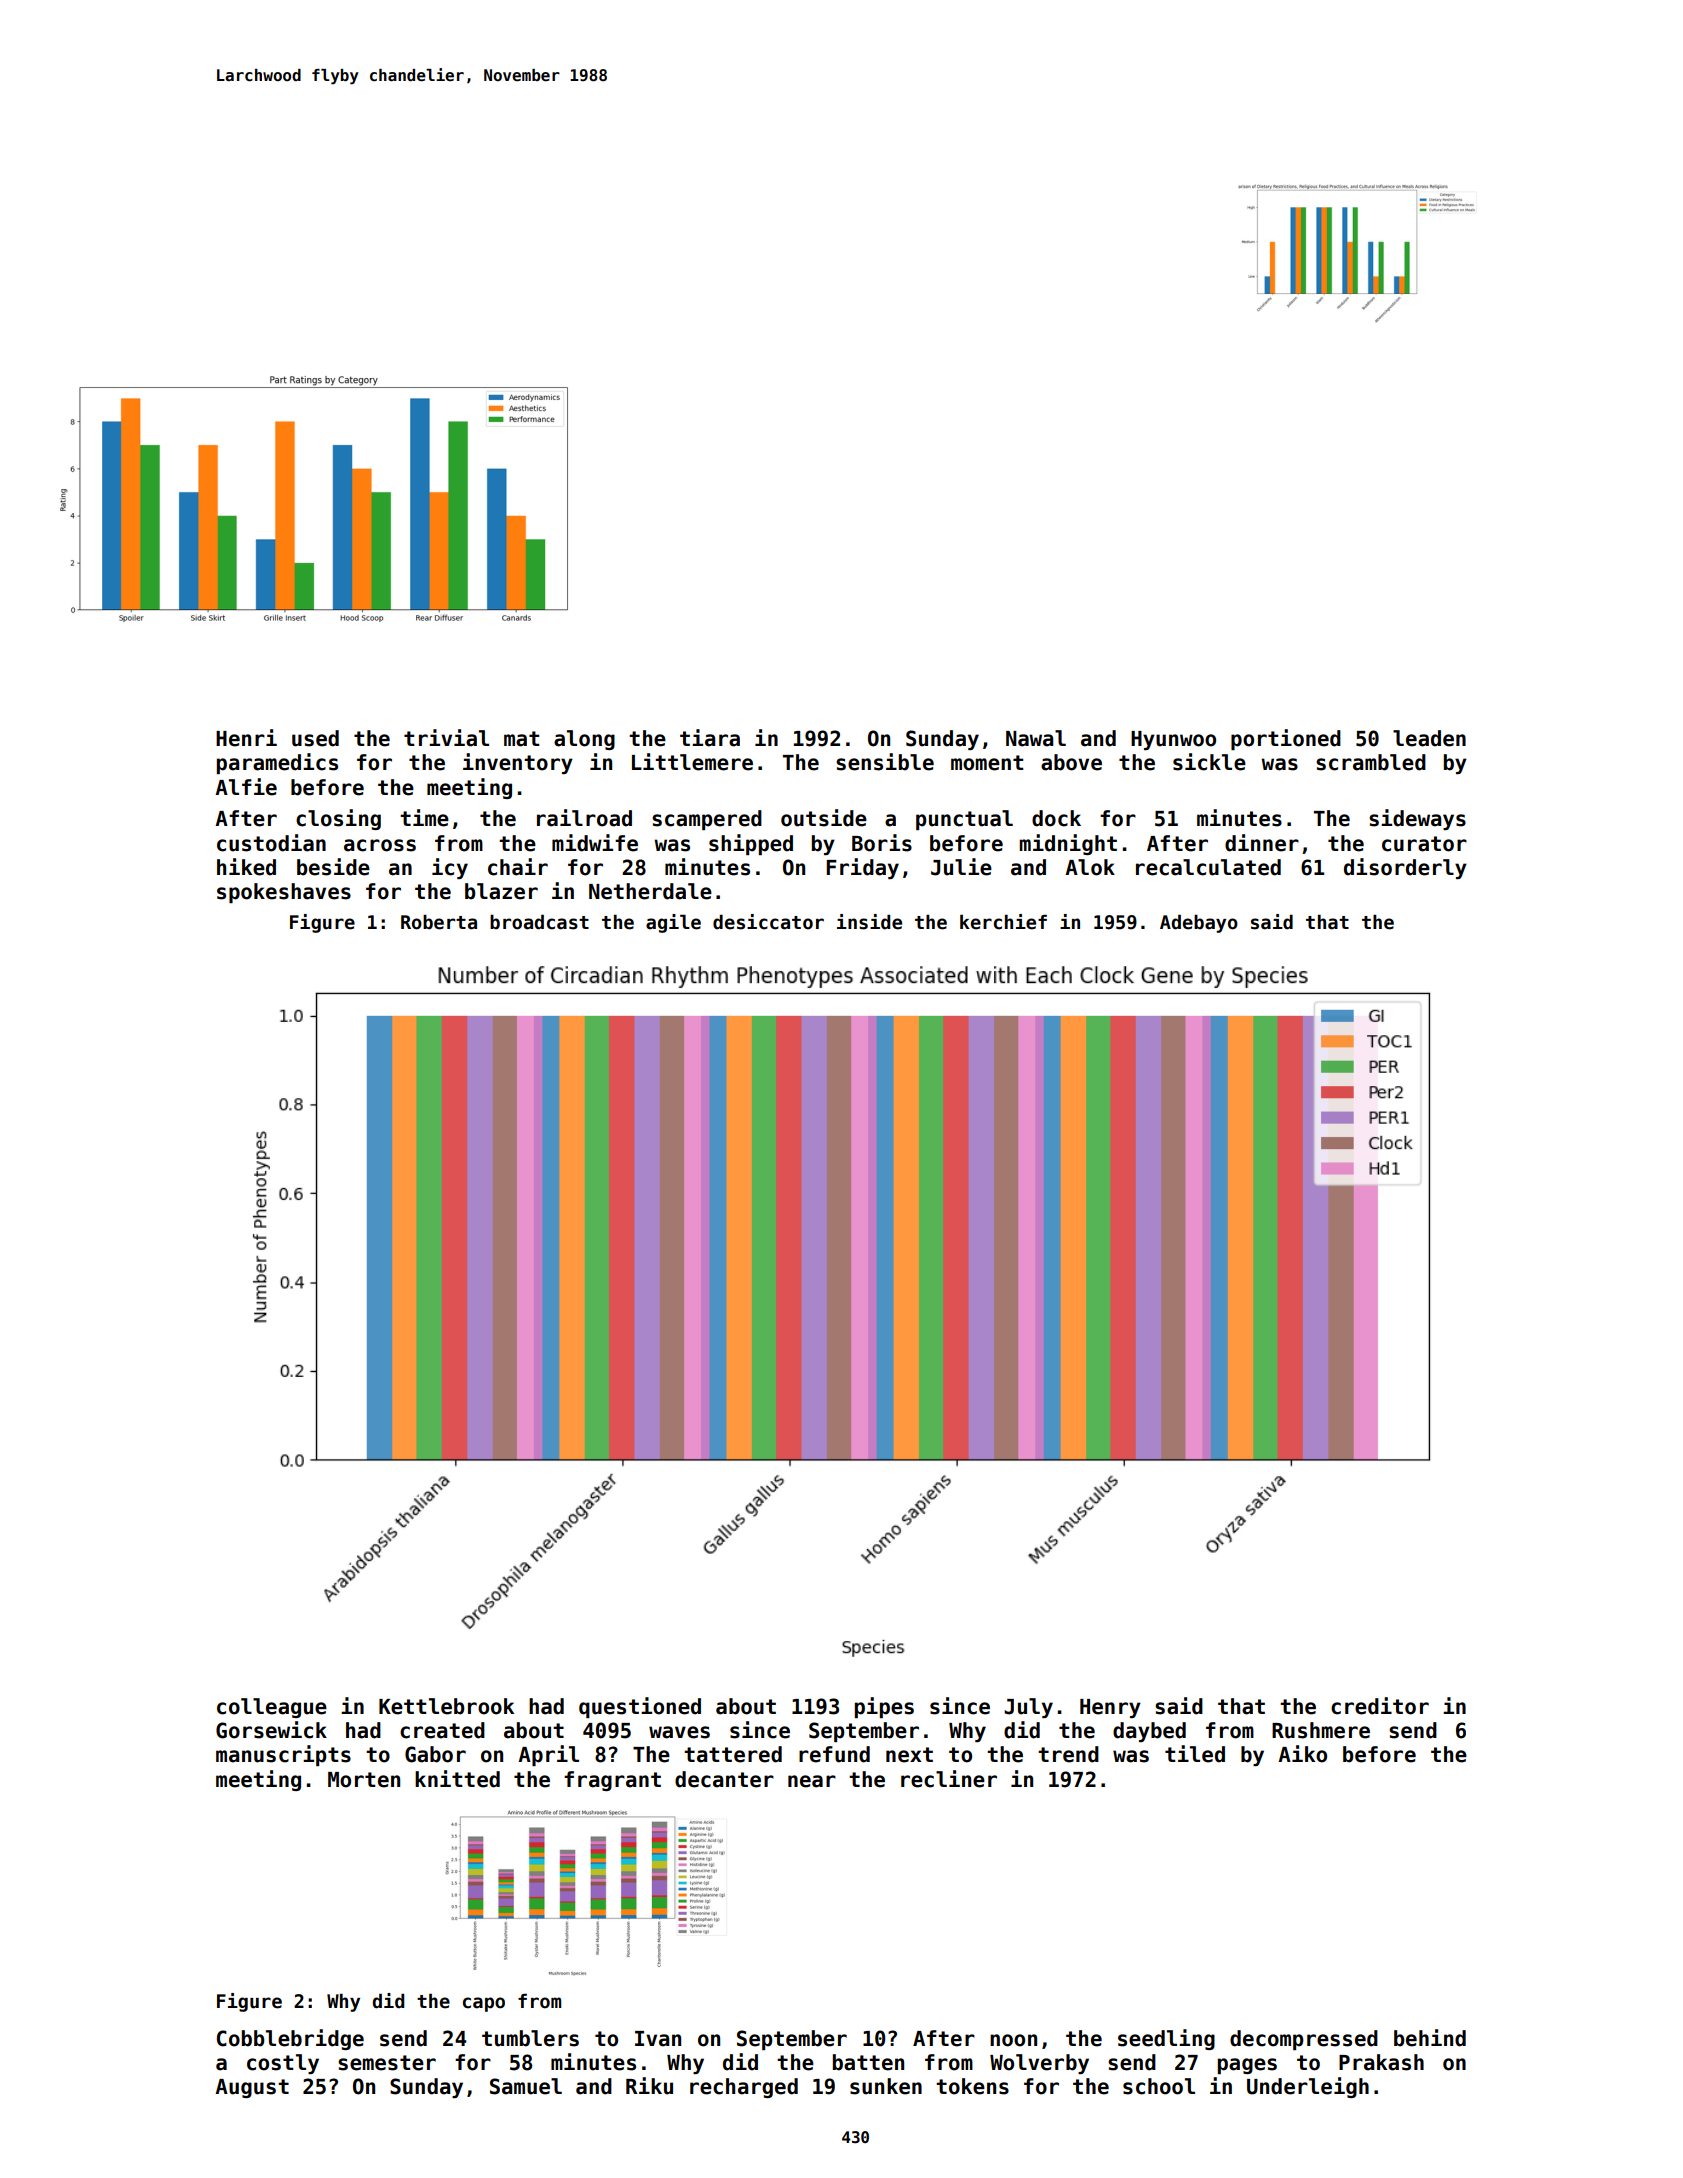  I want to click on agile, so click(673, 923).
